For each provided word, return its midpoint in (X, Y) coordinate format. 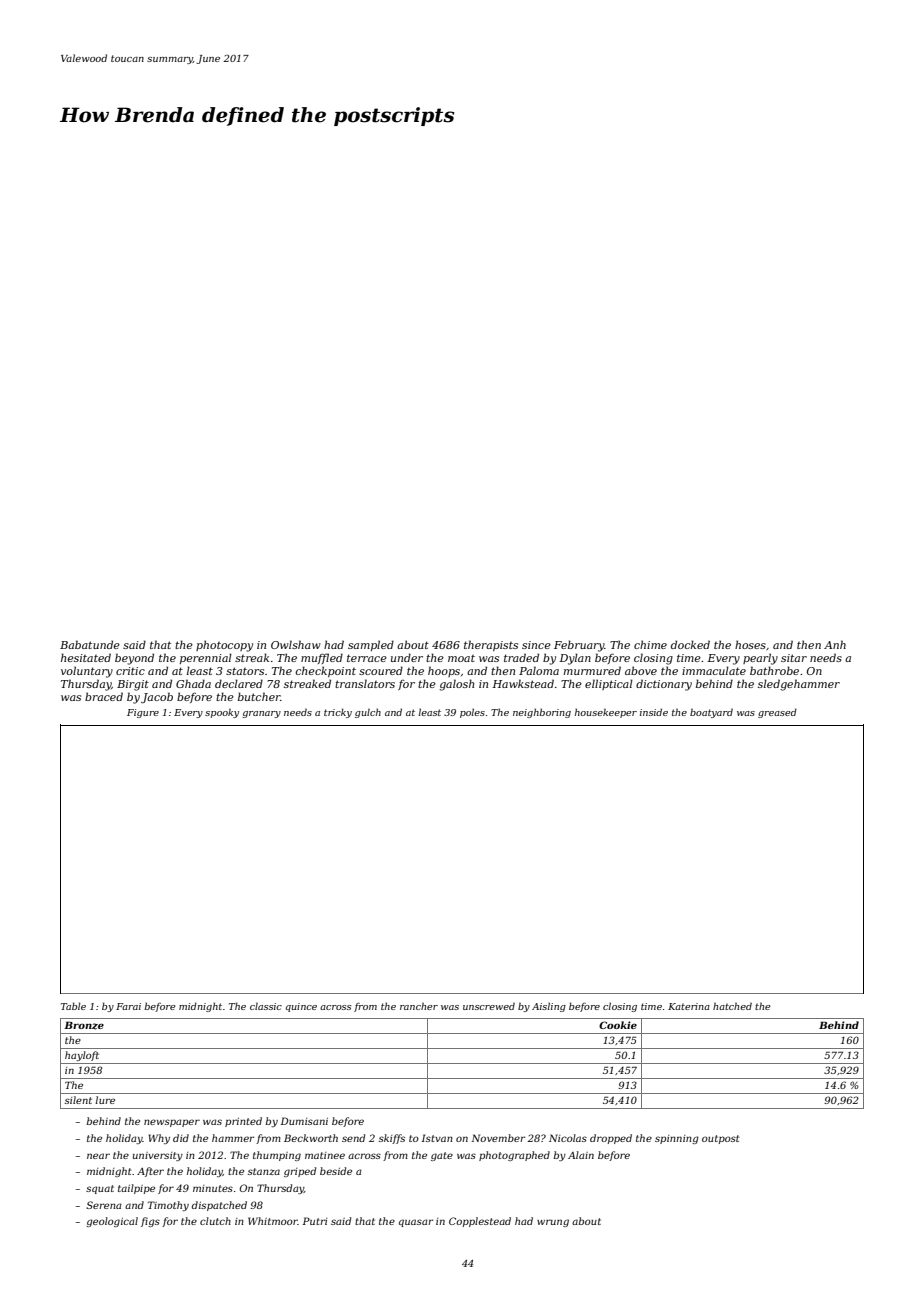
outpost (720, 1139)
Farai (128, 1006)
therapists (491, 645)
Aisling (549, 1007)
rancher (419, 1006)
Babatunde (90, 644)
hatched (732, 1006)
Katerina (689, 1006)
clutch (215, 1221)
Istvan (437, 1138)
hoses (750, 644)
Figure (143, 713)
